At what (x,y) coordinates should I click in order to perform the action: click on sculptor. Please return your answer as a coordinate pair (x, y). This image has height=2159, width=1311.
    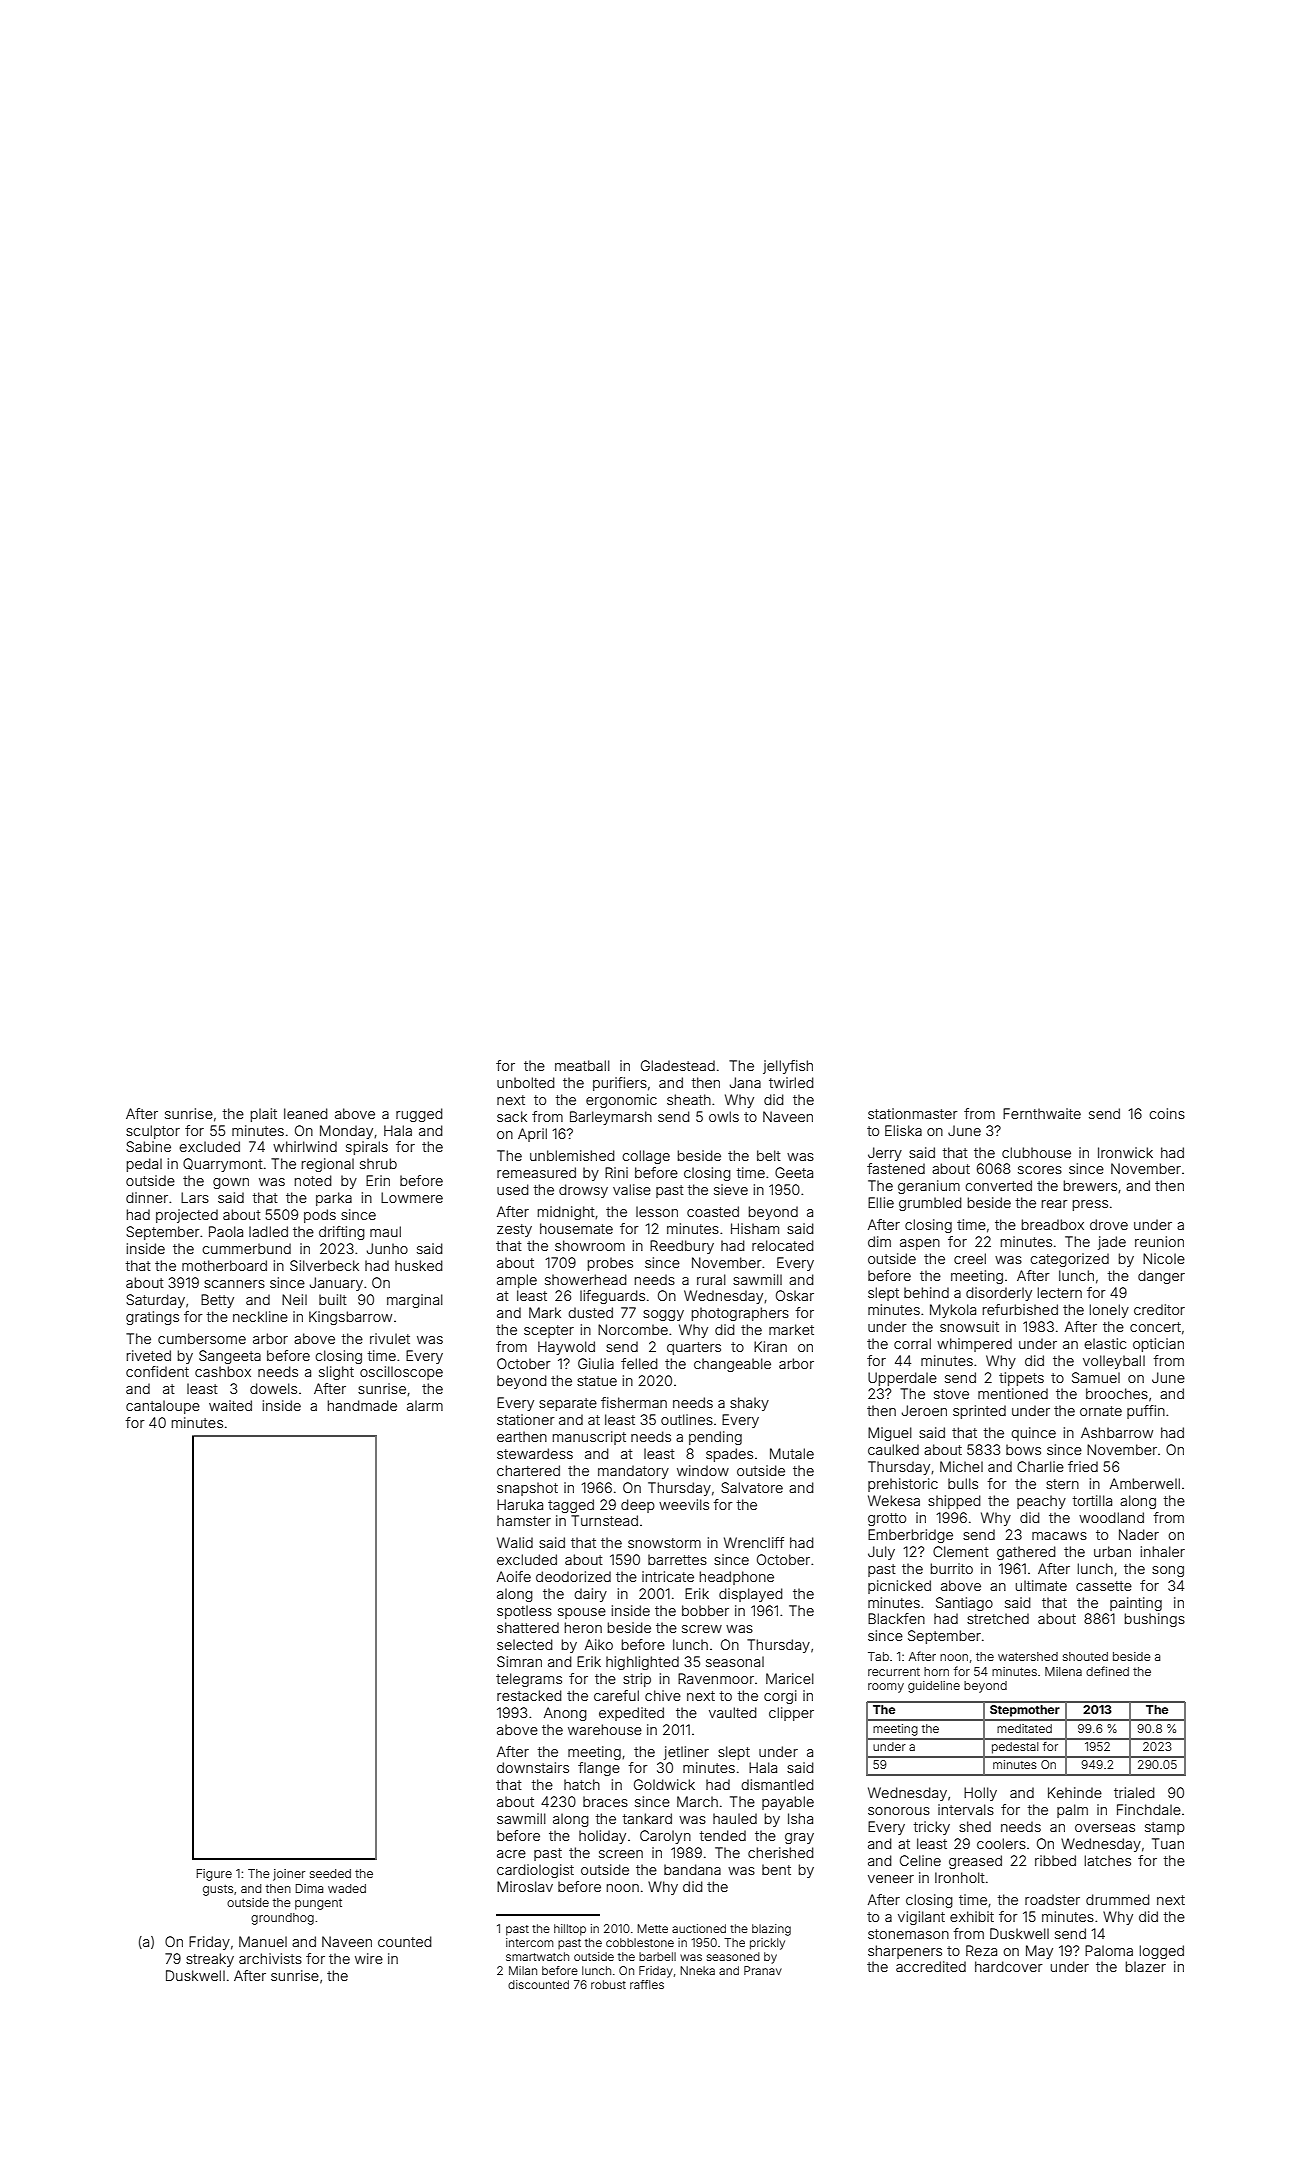
    Looking at the image, I should click on (153, 1132).
